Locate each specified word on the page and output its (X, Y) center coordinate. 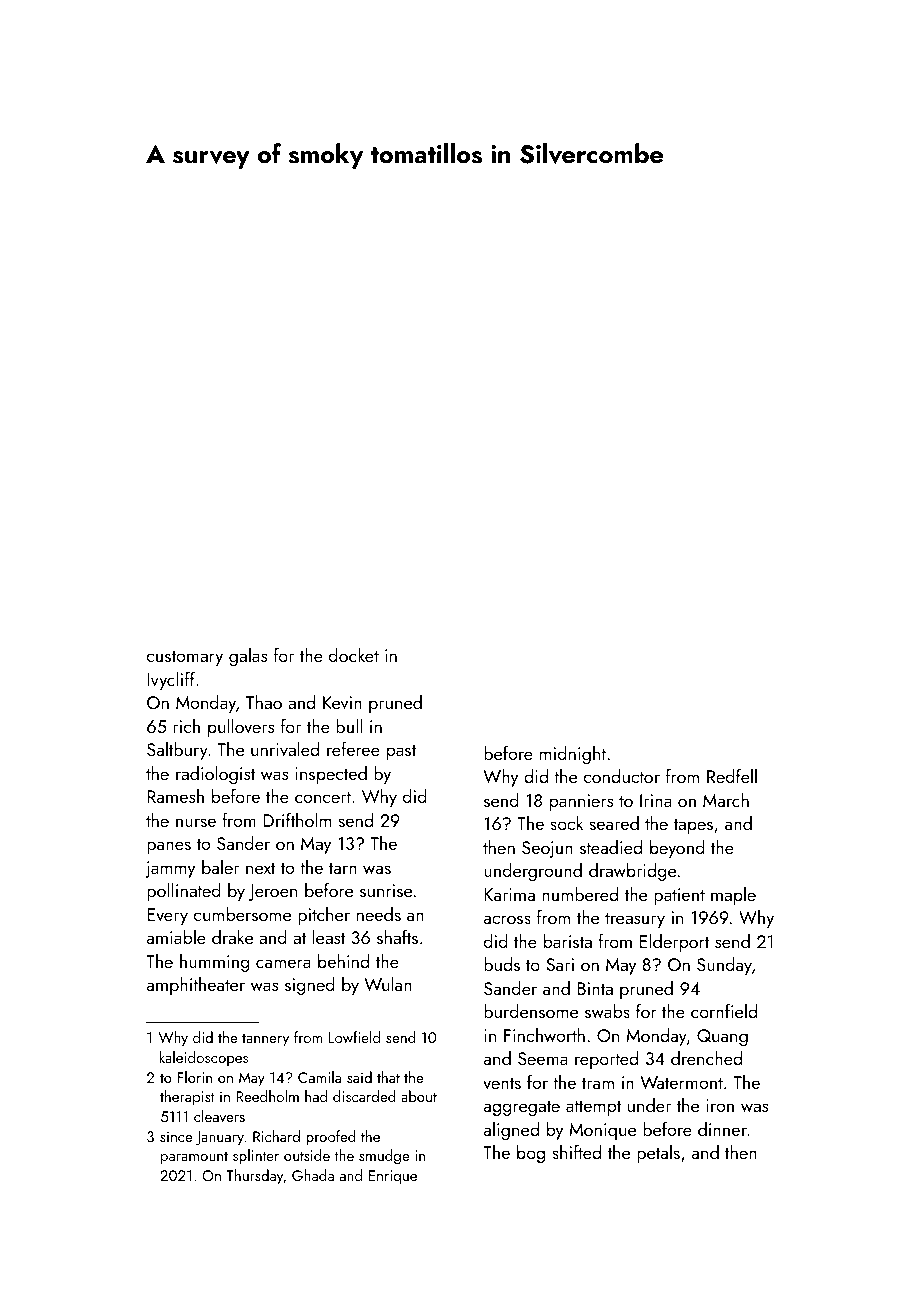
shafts (397, 937)
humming (215, 963)
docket (354, 655)
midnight (573, 755)
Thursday (255, 1177)
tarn (343, 868)
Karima (509, 894)
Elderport (674, 943)
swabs (607, 1011)
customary (185, 658)
